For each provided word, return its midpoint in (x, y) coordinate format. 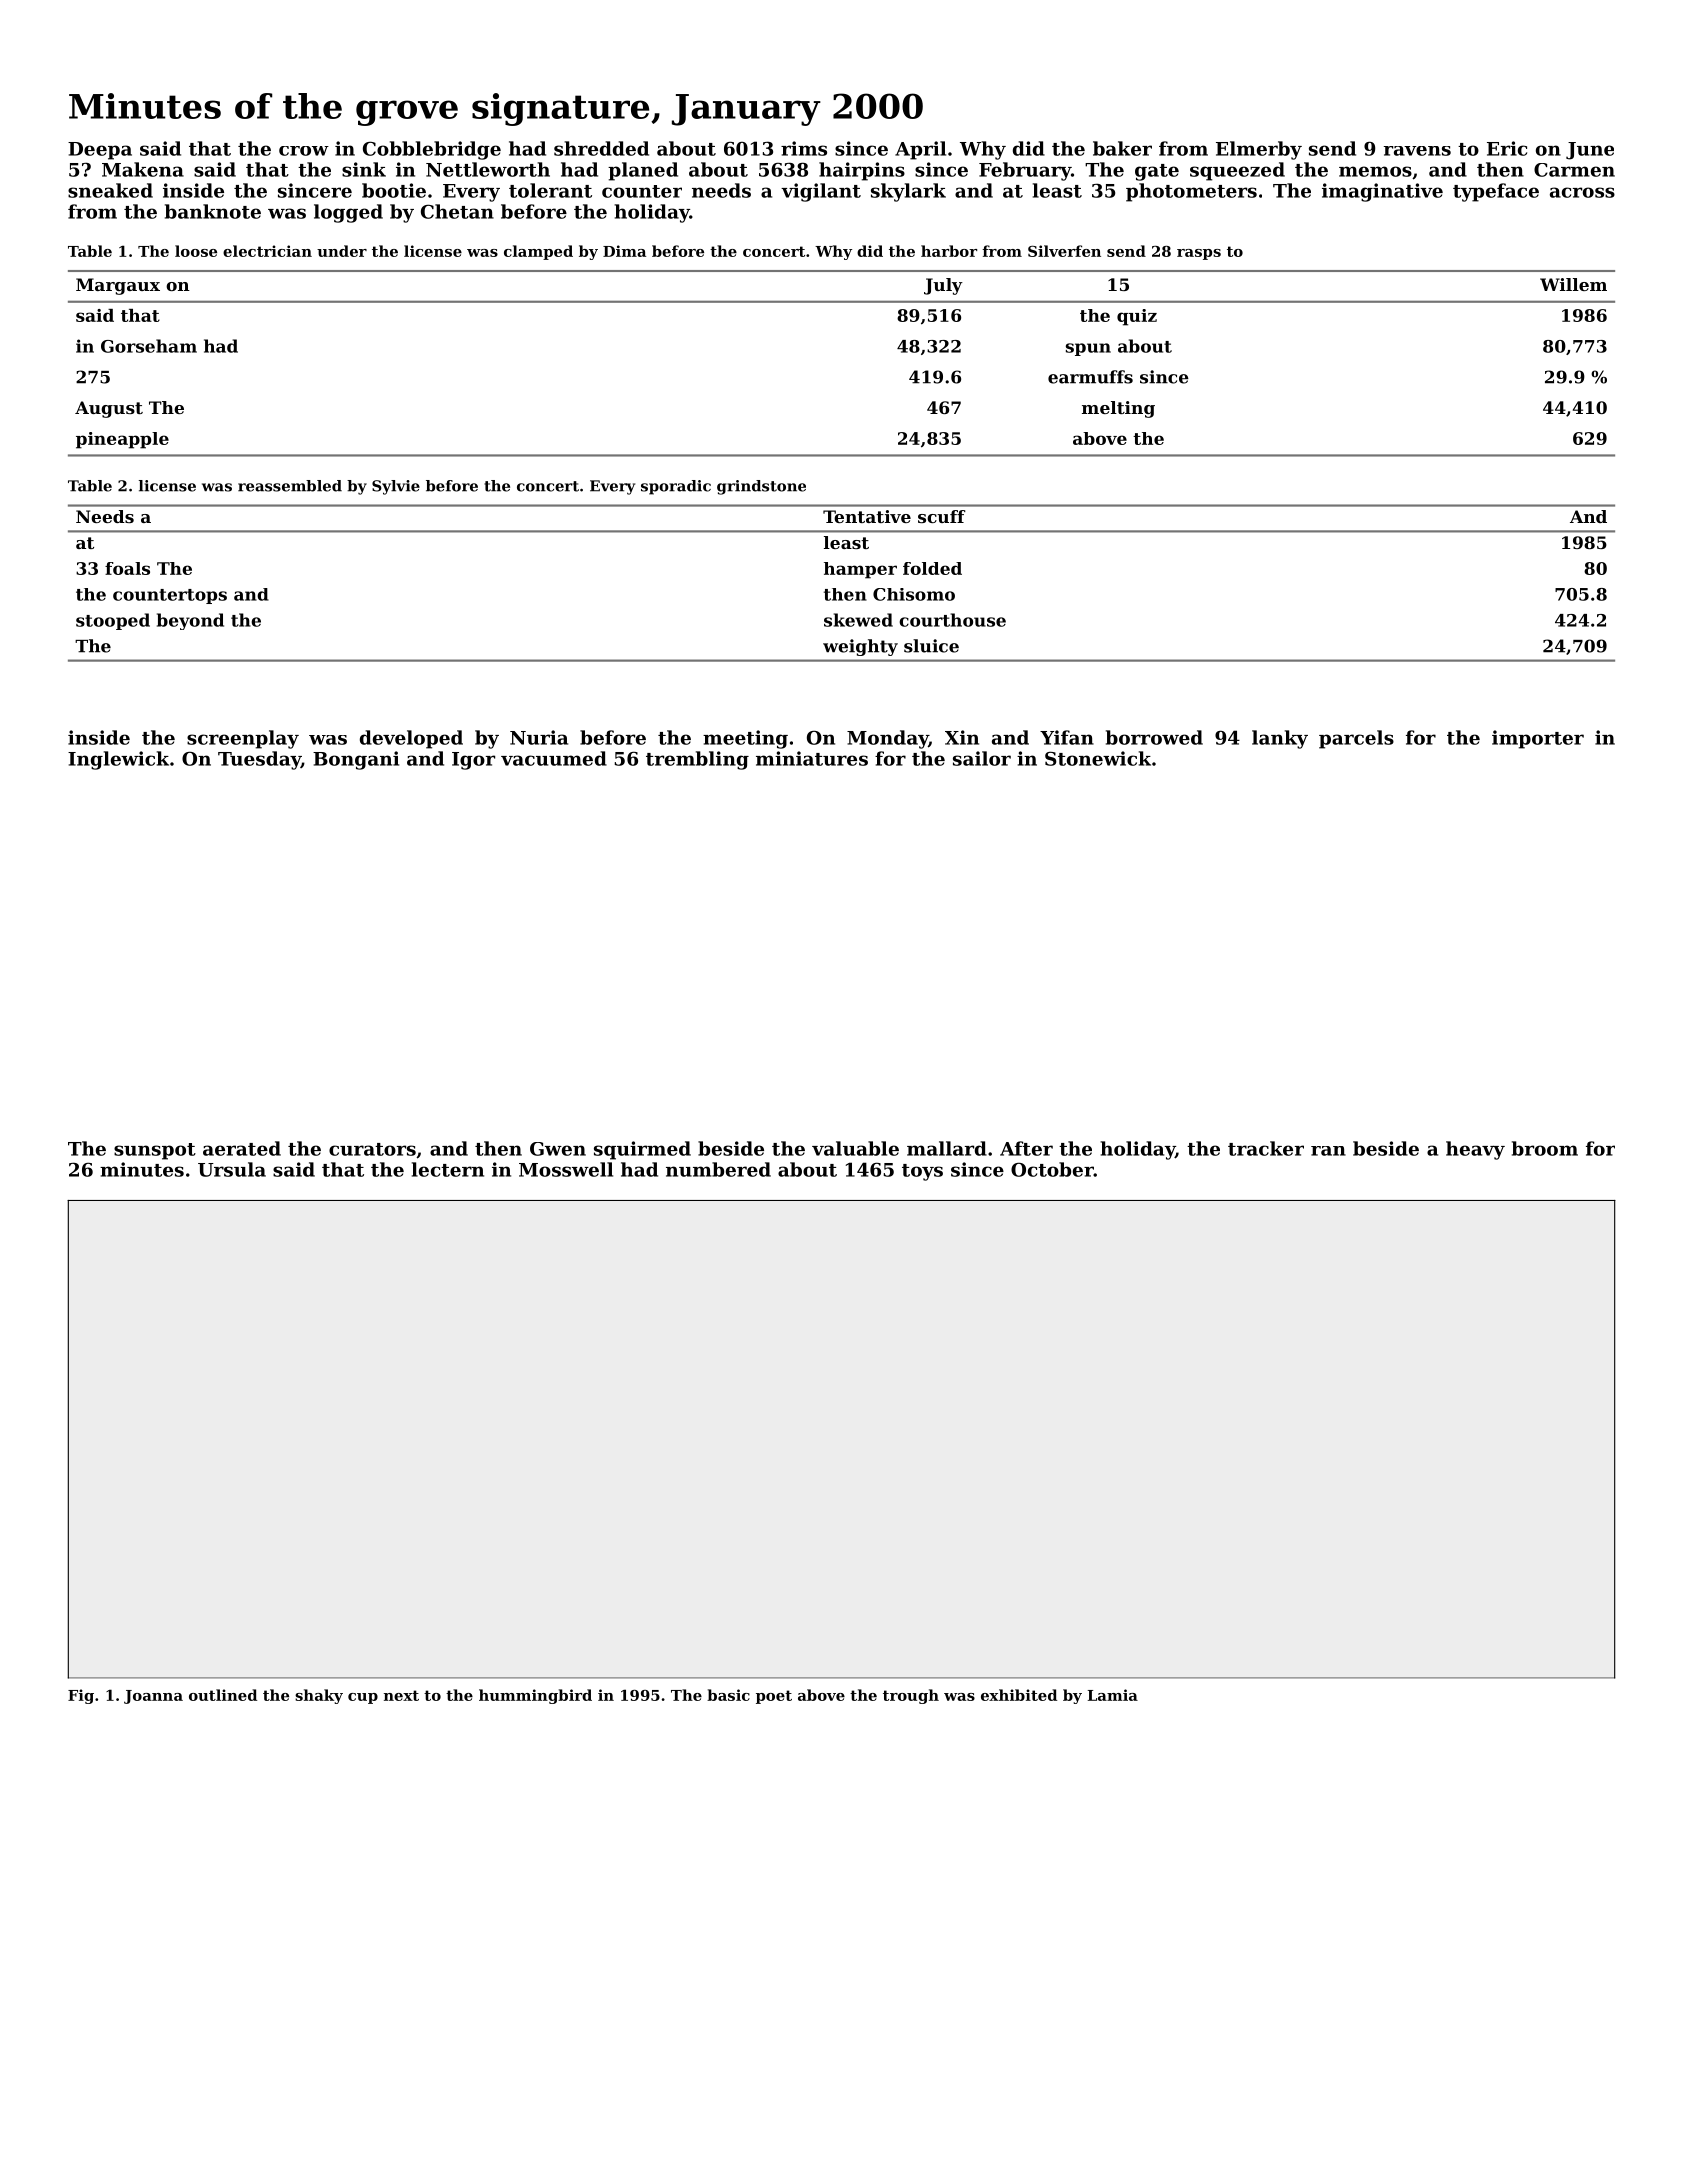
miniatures (812, 758)
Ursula (232, 1169)
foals (127, 568)
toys (922, 1172)
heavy (1475, 1150)
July (943, 286)
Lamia (1113, 1695)
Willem (1573, 284)
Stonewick (1098, 758)
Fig (81, 1696)
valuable (855, 1148)
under (342, 251)
